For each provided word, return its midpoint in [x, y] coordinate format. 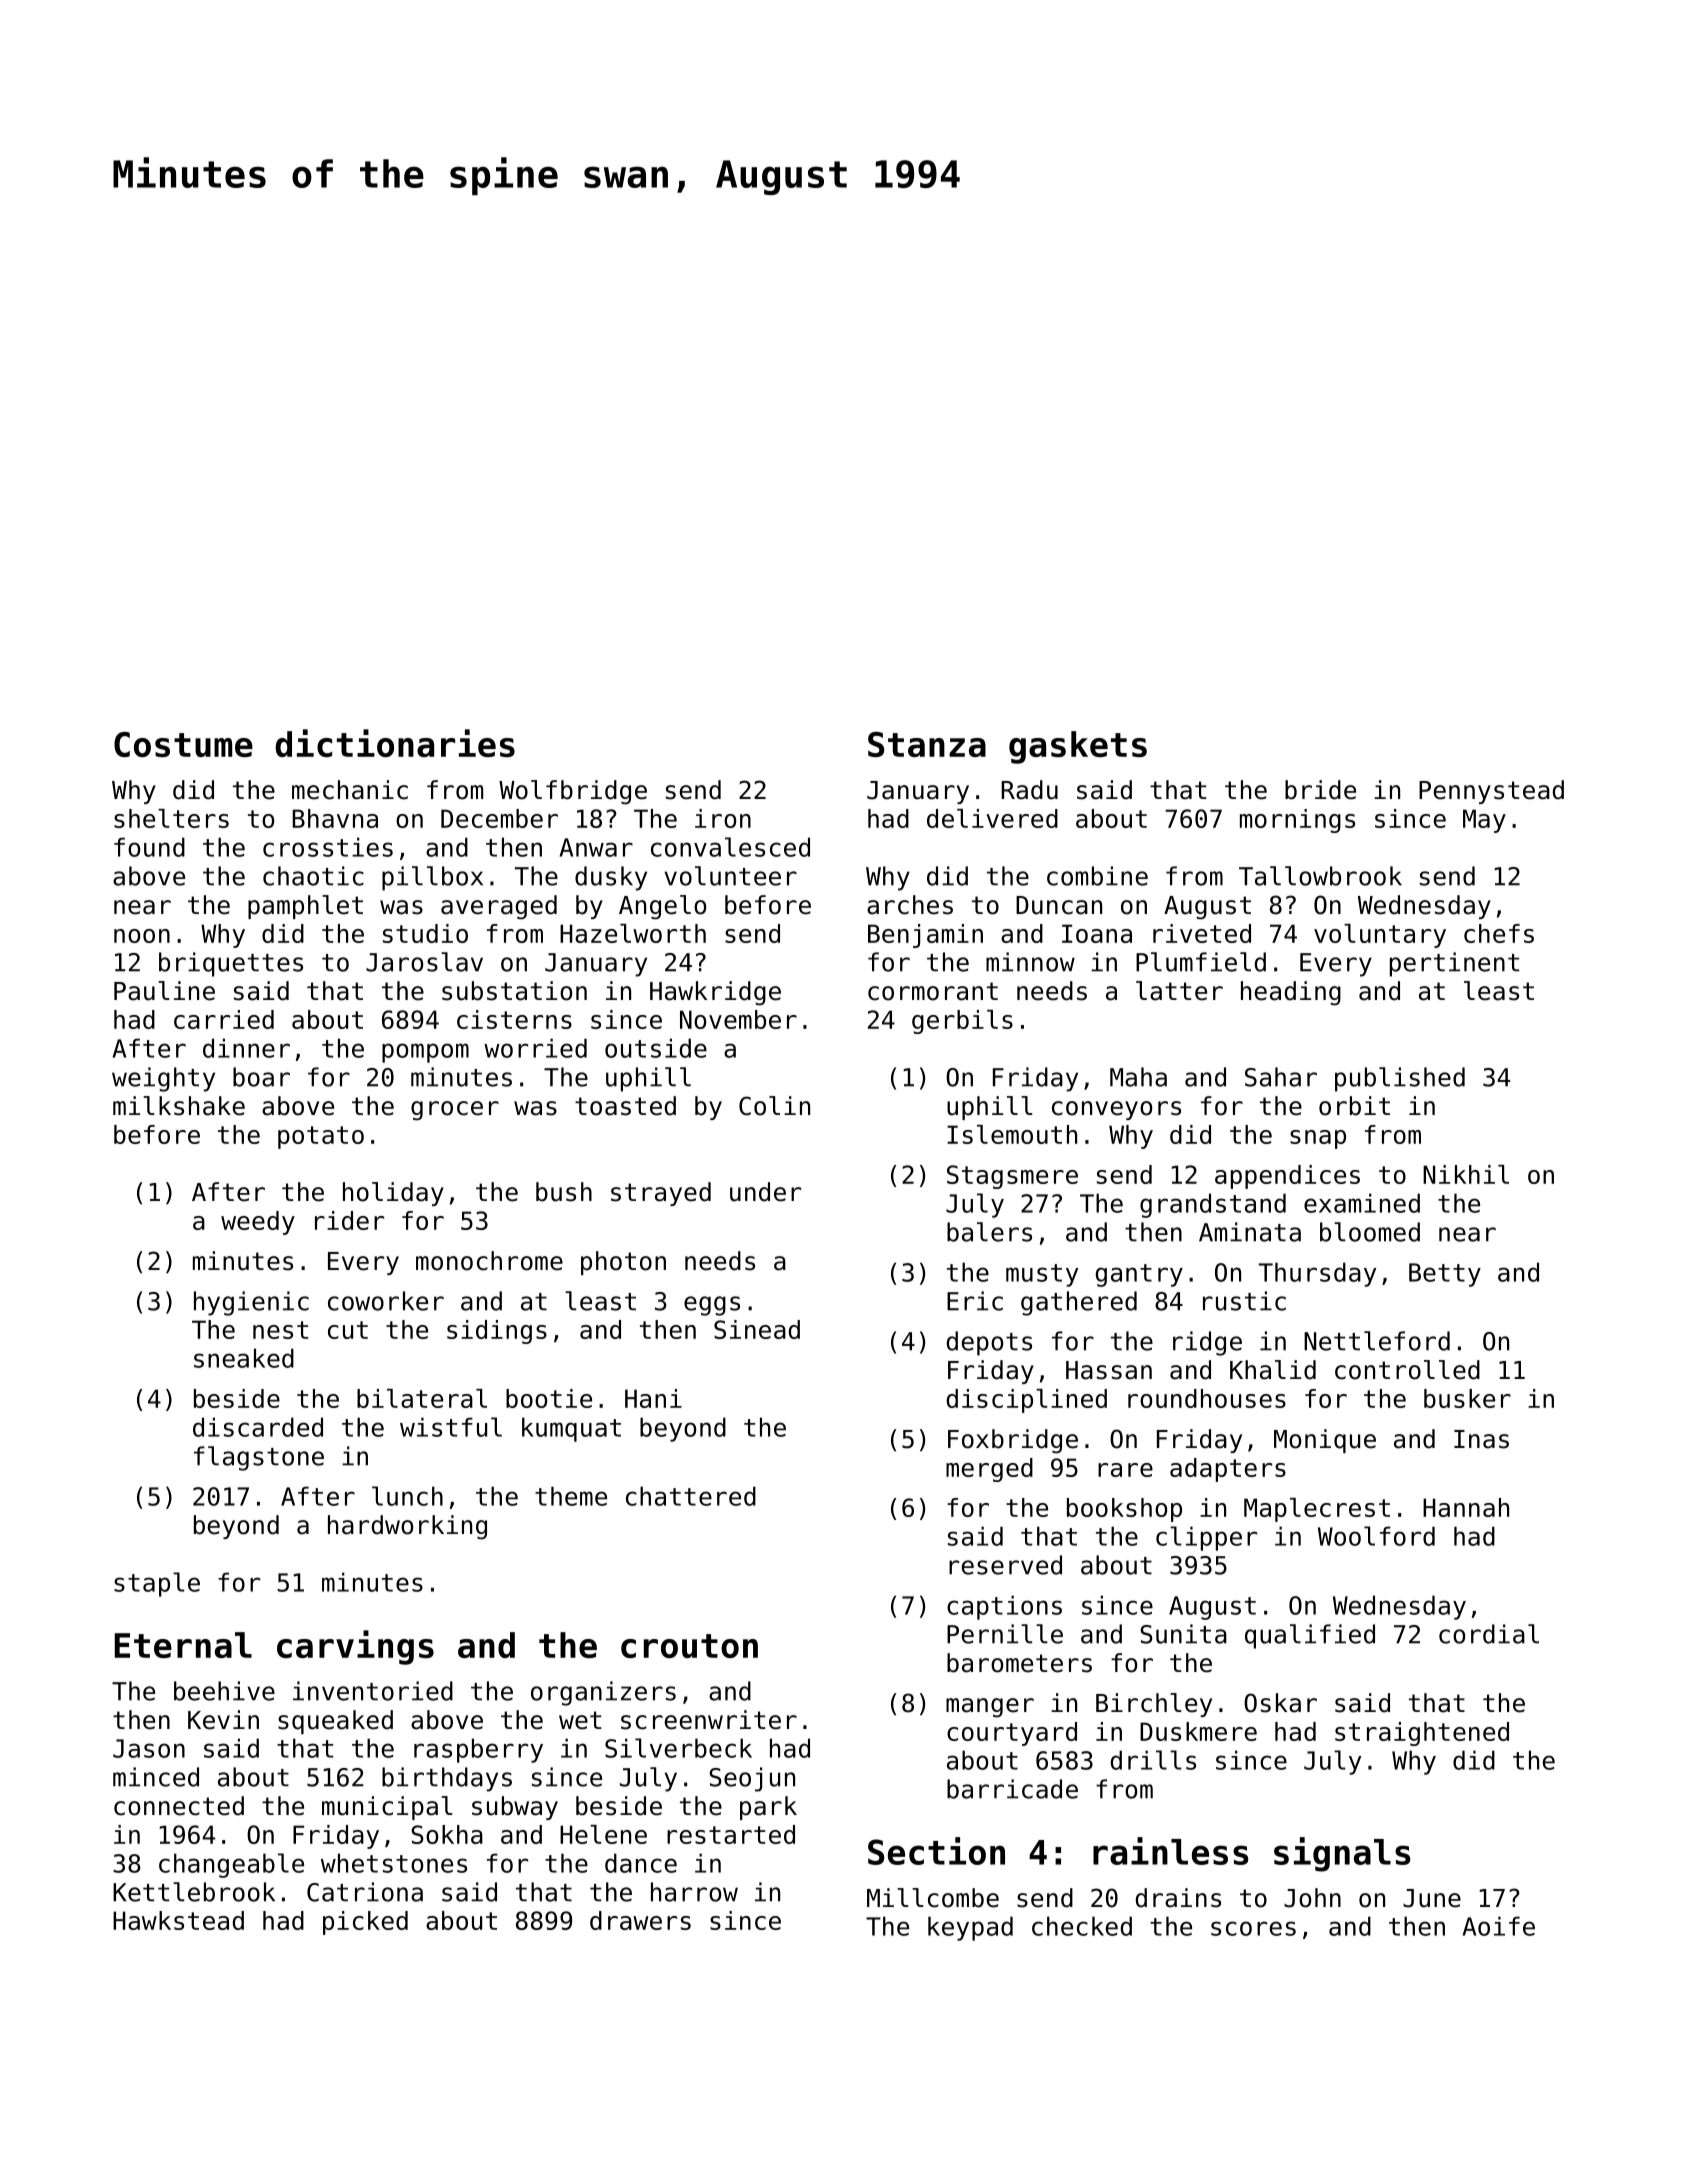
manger [990, 1708]
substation [514, 991]
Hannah [1466, 1507]
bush [564, 1192]
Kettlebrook [194, 1892]
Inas [1481, 1439]
